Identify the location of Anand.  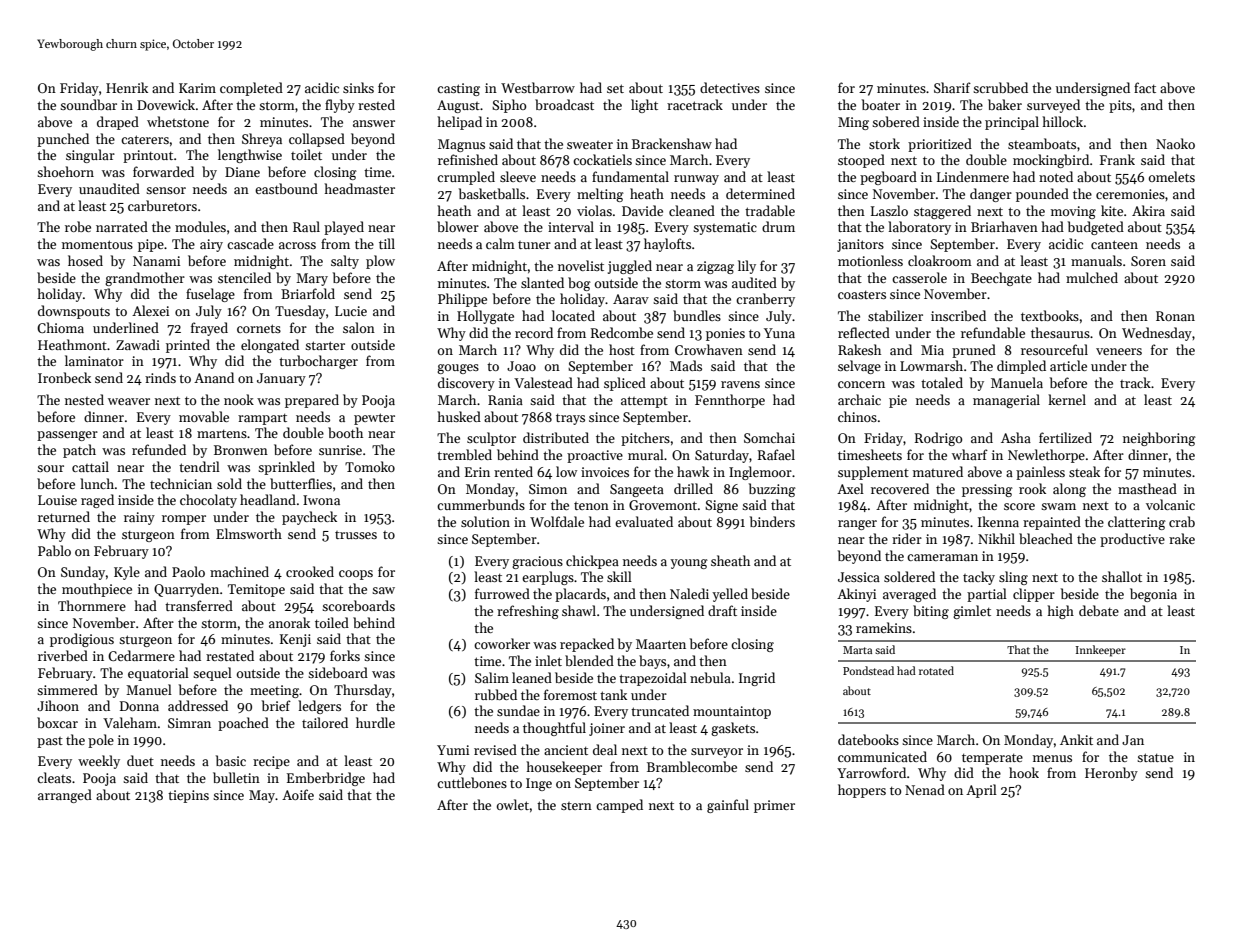
(214, 377).
